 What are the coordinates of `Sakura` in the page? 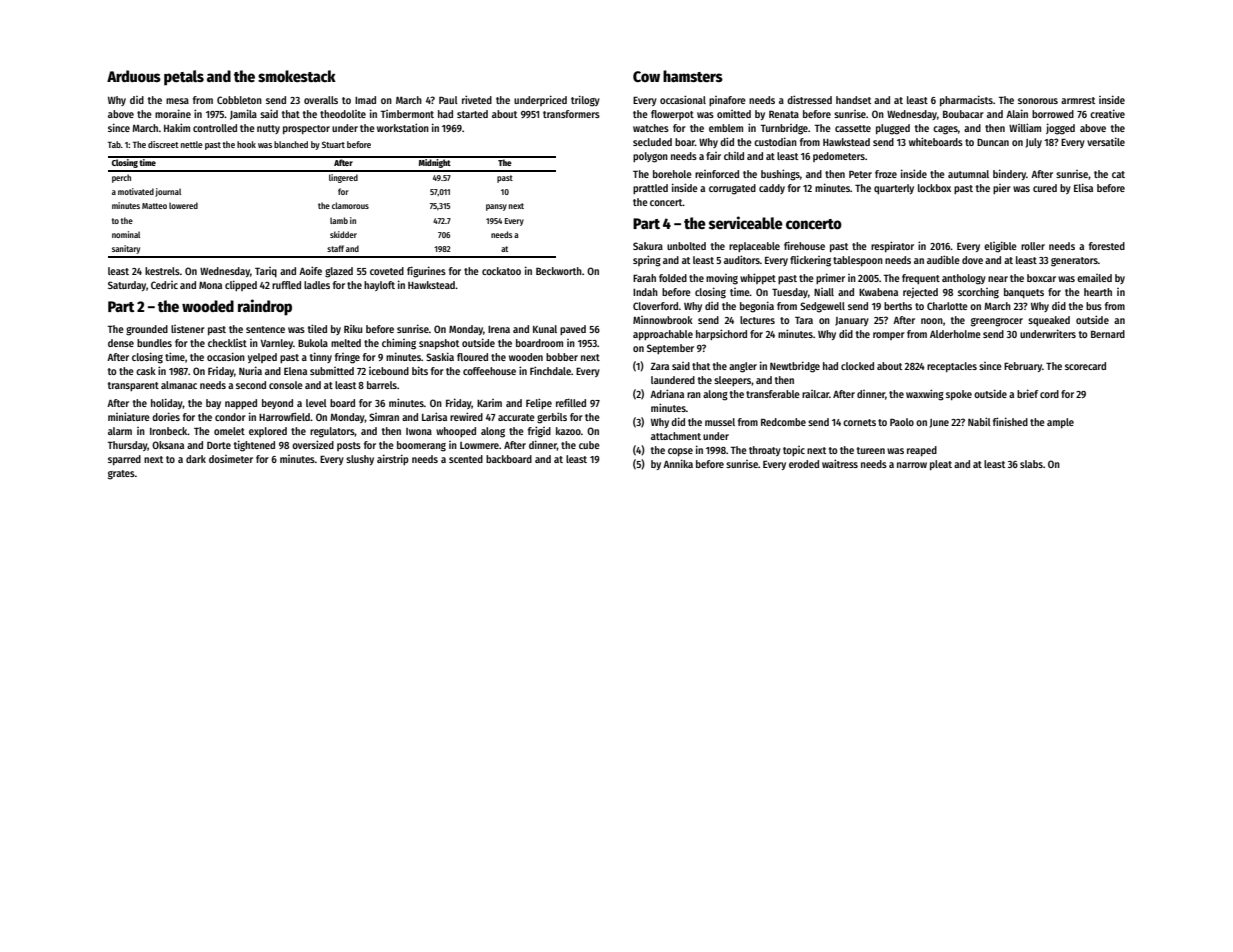 It's located at (648, 246).
